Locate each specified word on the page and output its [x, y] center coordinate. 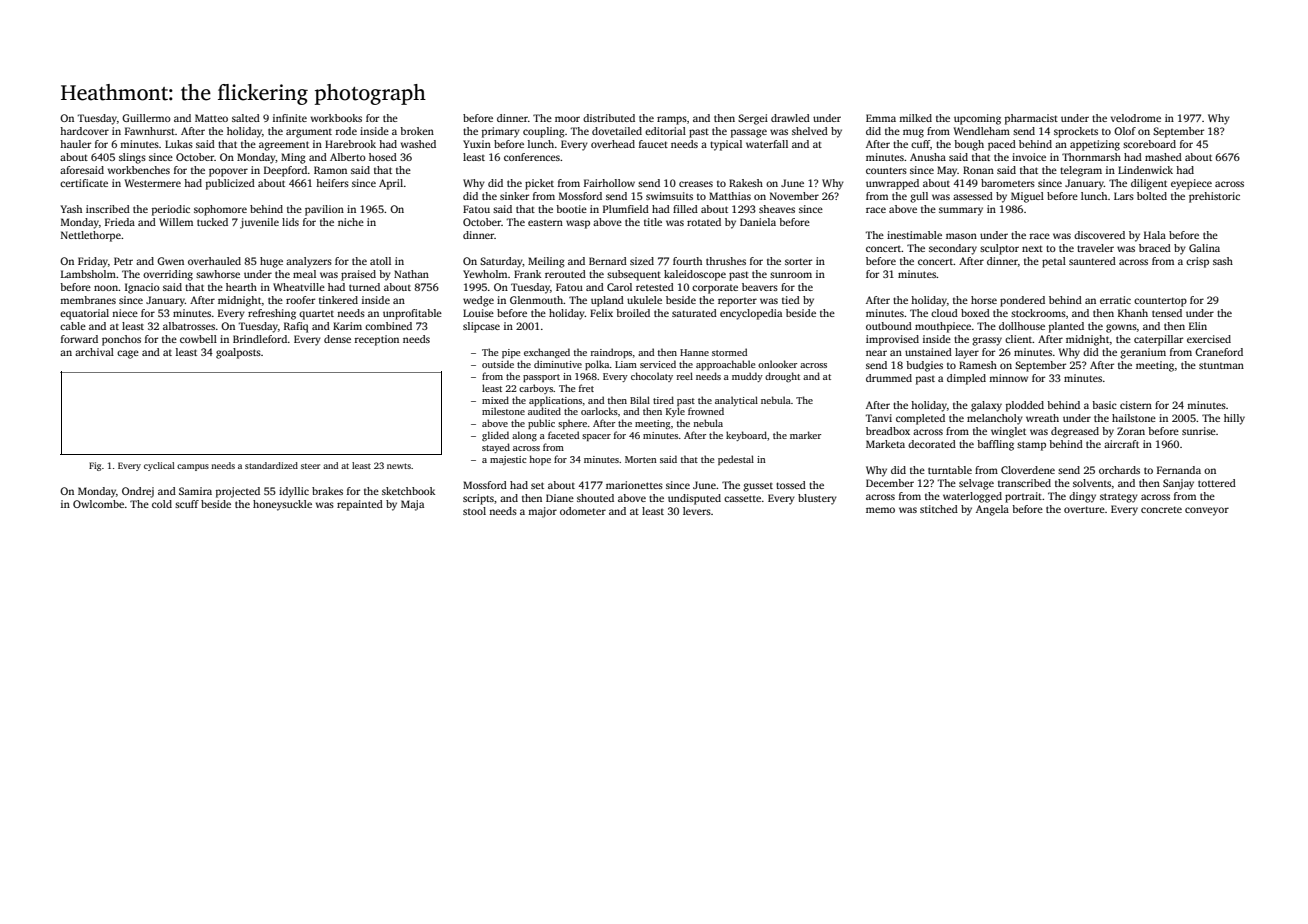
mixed [495, 400]
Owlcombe [98, 504]
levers [697, 511]
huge [271, 262]
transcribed [1024, 483]
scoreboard [1149, 144]
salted [246, 118]
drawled [790, 118]
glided [495, 436]
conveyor [1207, 511]
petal [1054, 262]
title [653, 222]
